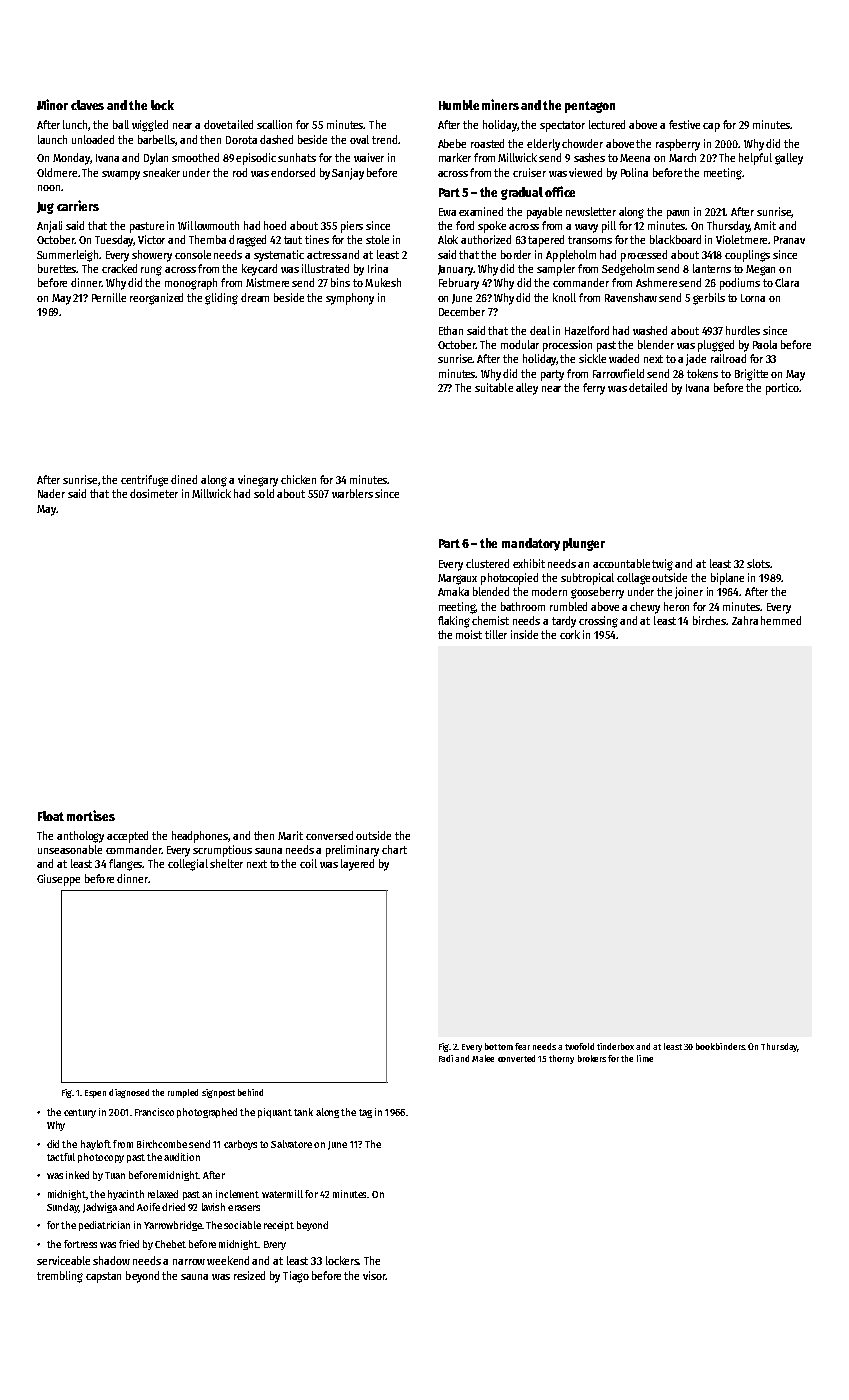  I want to click on festive, so click(684, 124).
